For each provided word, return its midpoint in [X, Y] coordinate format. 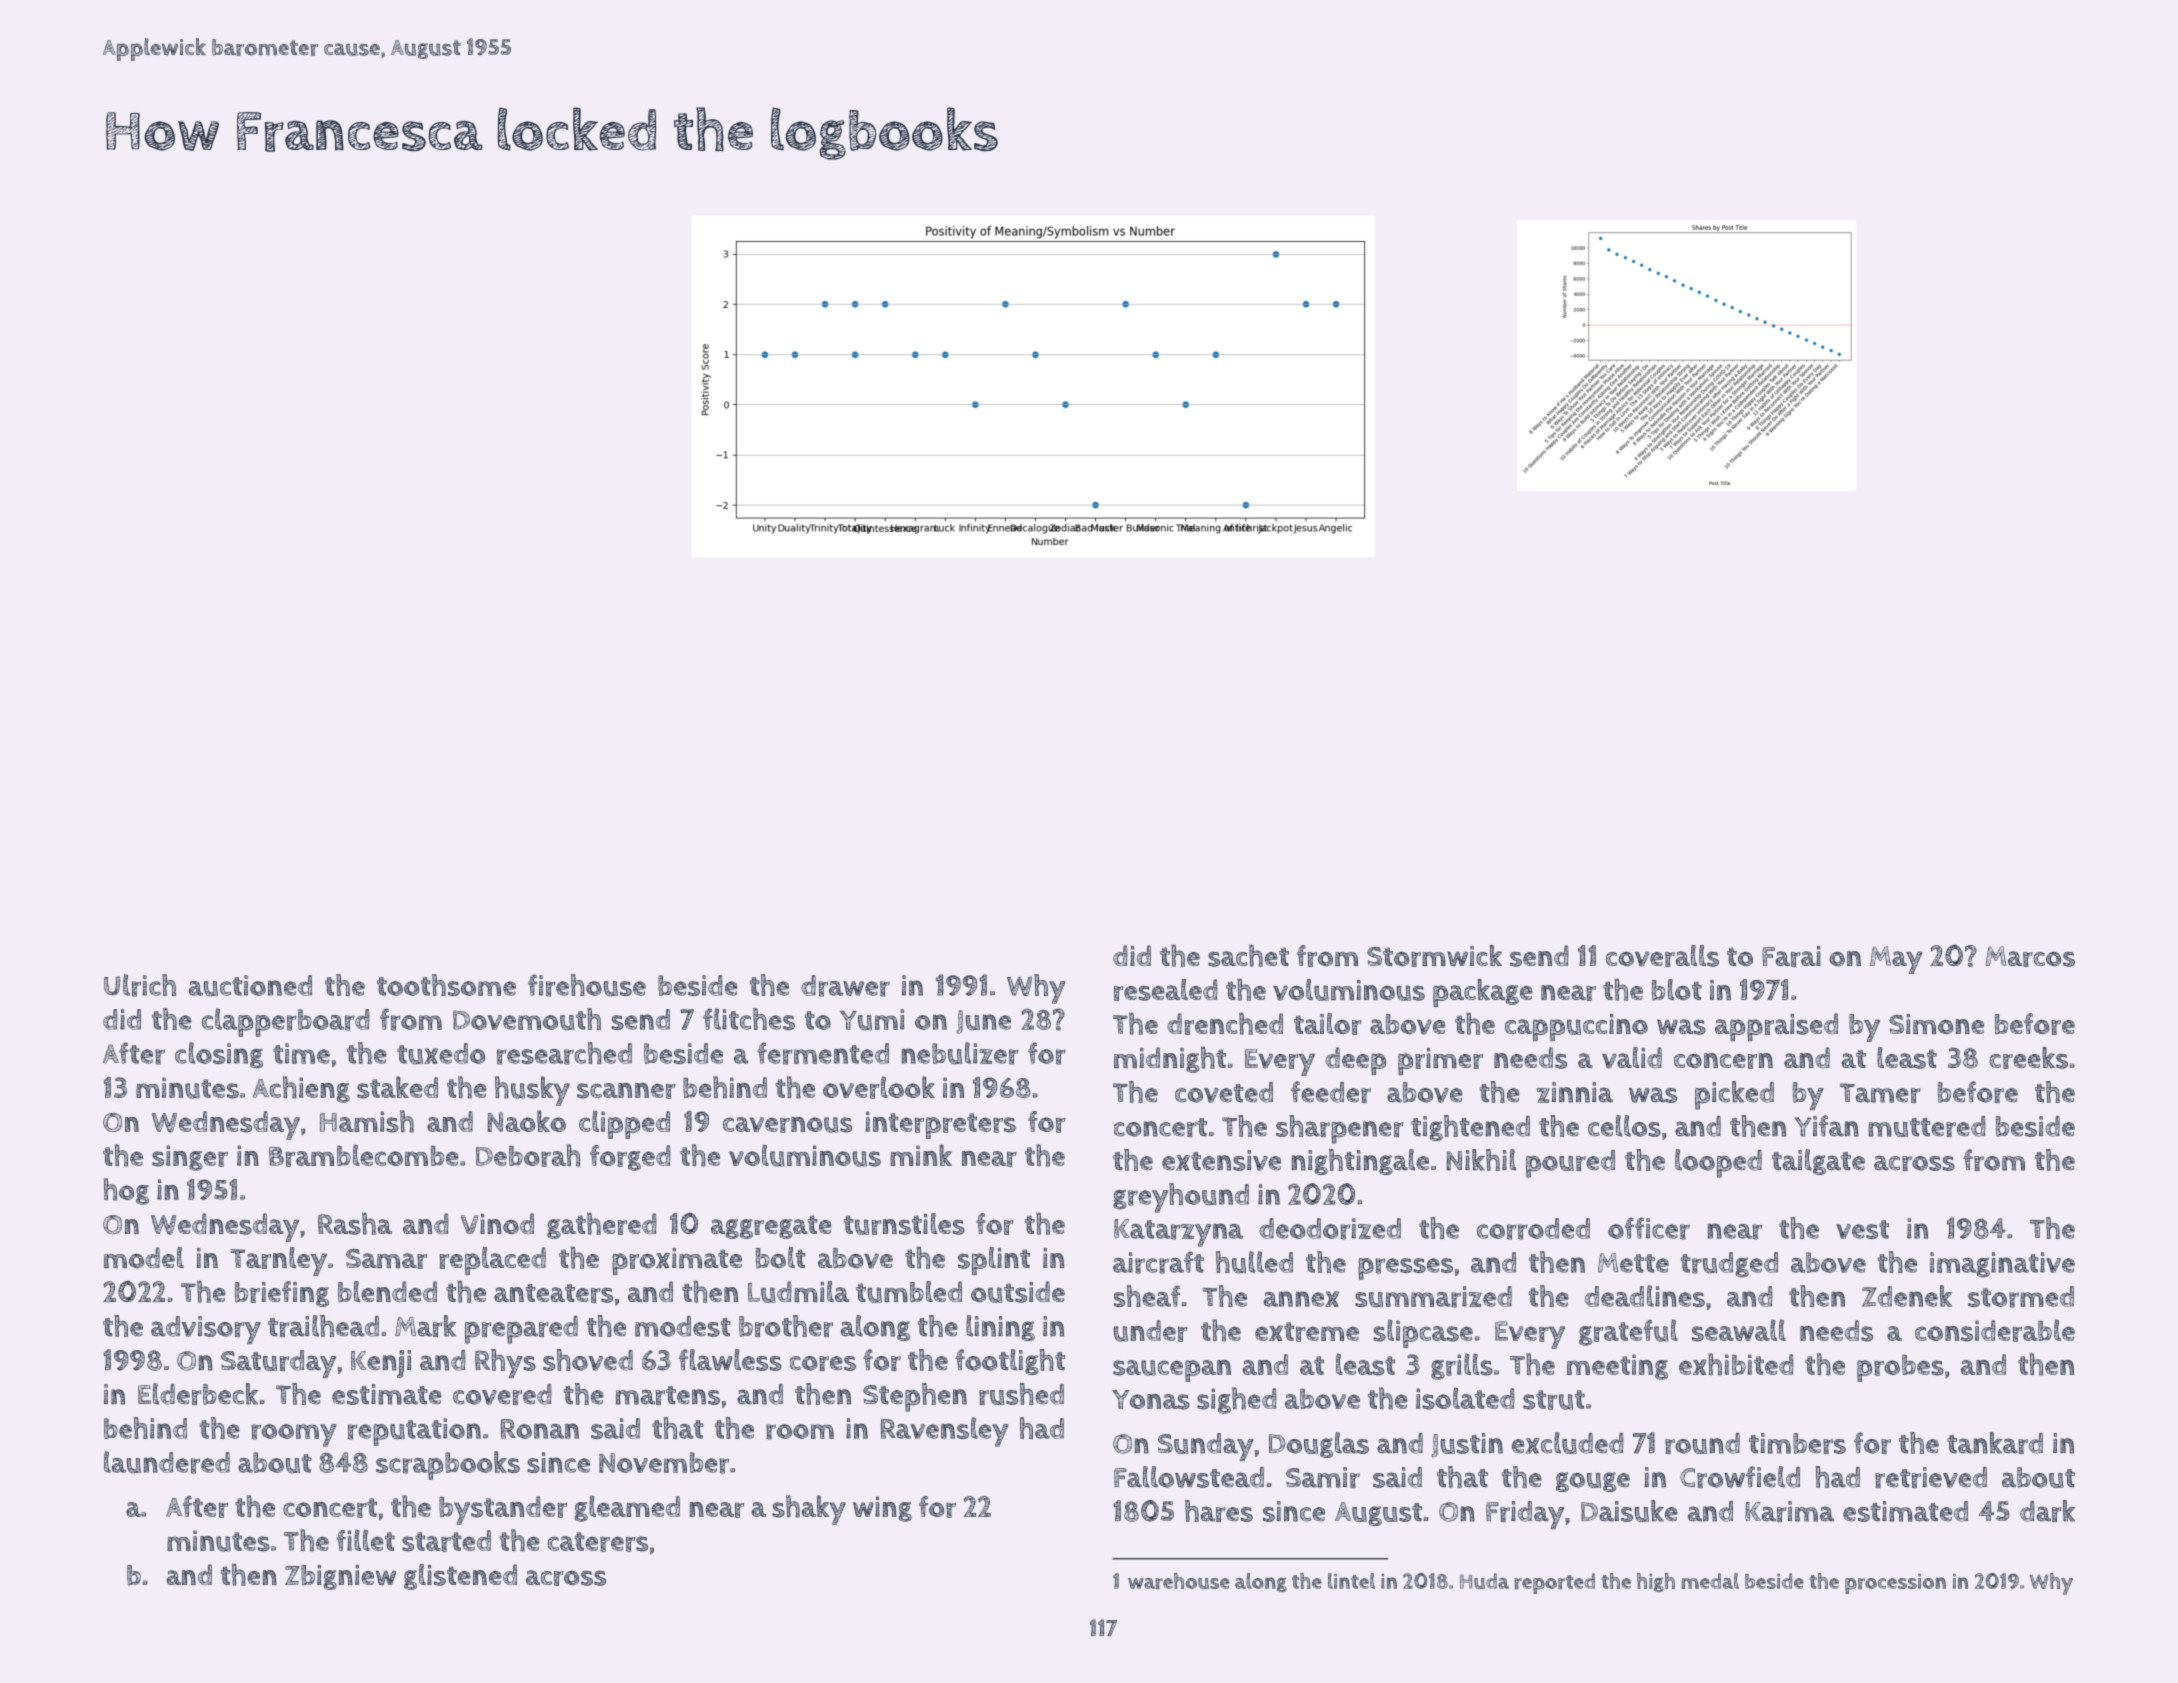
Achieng [301, 1089]
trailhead [323, 1326]
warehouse [1179, 1581]
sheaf [1147, 1296]
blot [1677, 990]
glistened [460, 1577]
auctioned [250, 986]
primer [1440, 1062]
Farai [1791, 956]
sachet [1248, 955]
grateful [1628, 1332]
